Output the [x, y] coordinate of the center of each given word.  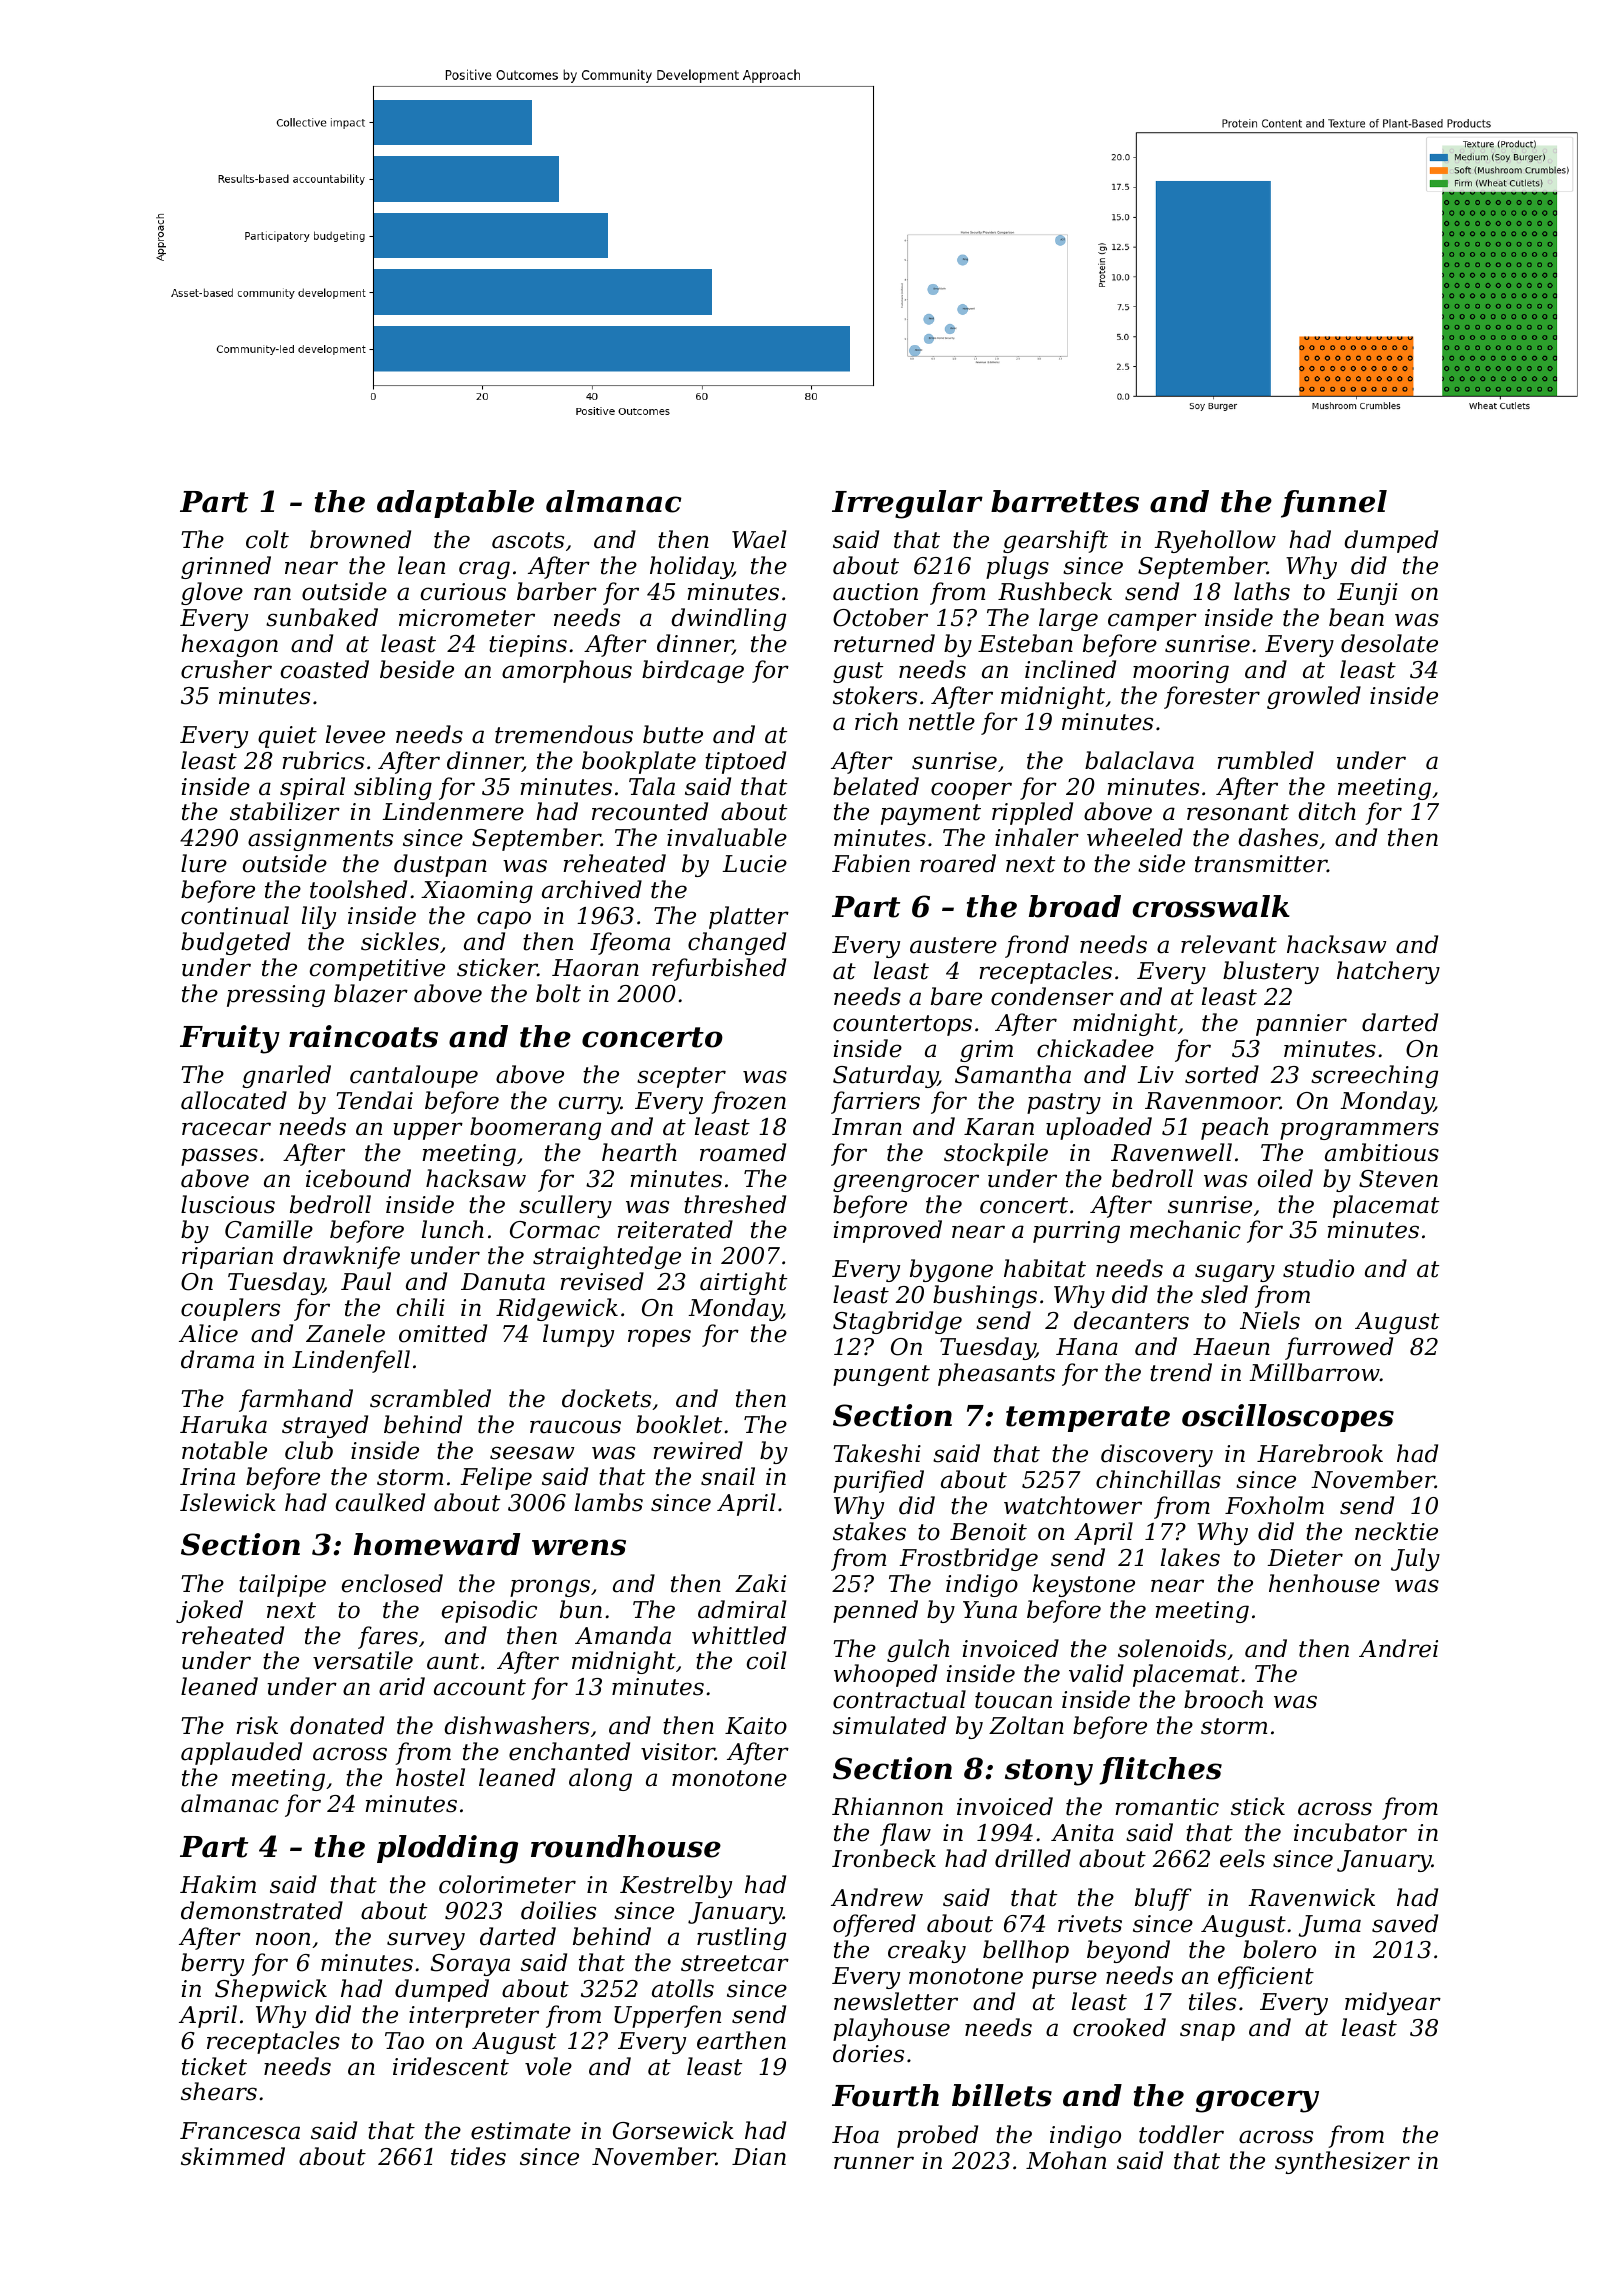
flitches [1161, 1771]
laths [1262, 591]
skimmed [233, 2156]
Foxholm [1274, 1505]
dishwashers [516, 1725]
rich [876, 721]
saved [1405, 1923]
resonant [1238, 812]
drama [217, 1359]
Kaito [756, 1726]
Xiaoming [477, 892]
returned [884, 643]
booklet [679, 1424]
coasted [325, 669]
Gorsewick [673, 2130]
